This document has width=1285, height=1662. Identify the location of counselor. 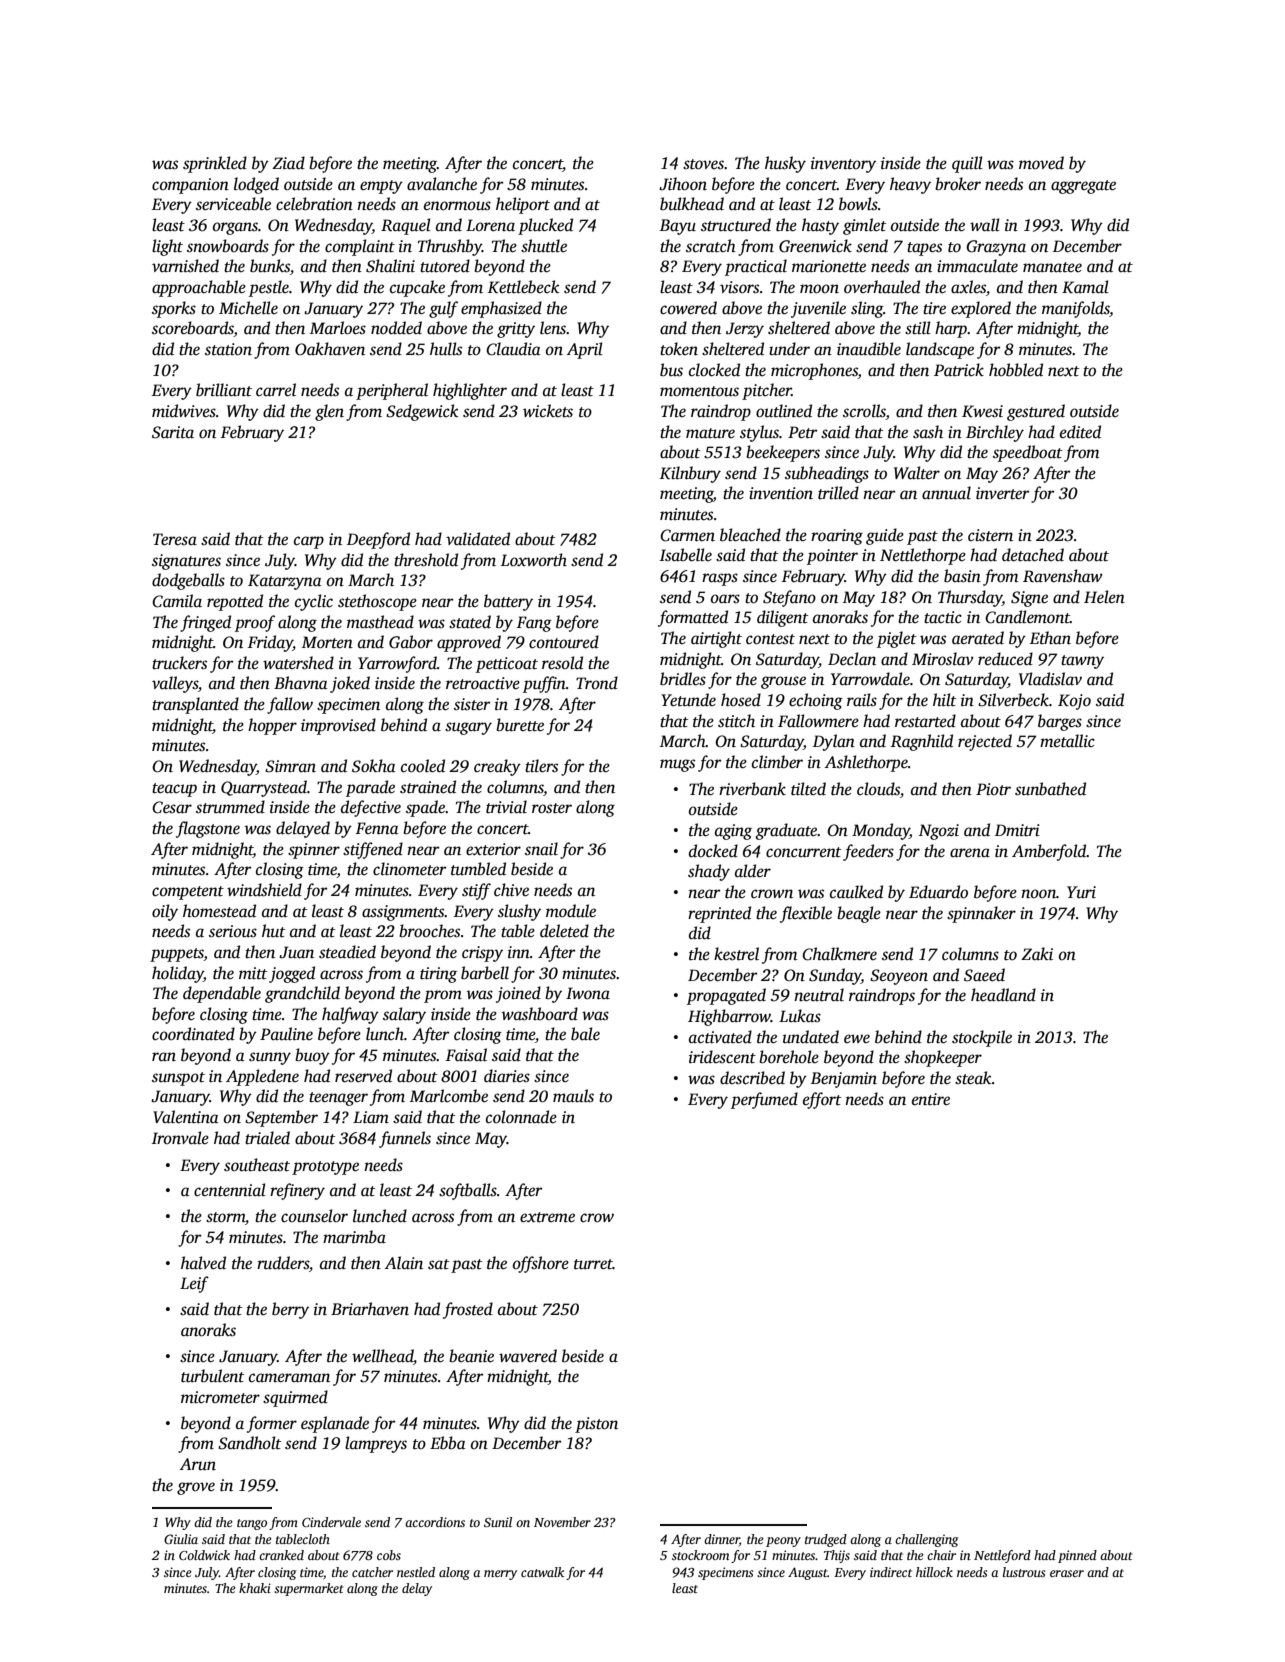
(314, 1216).
